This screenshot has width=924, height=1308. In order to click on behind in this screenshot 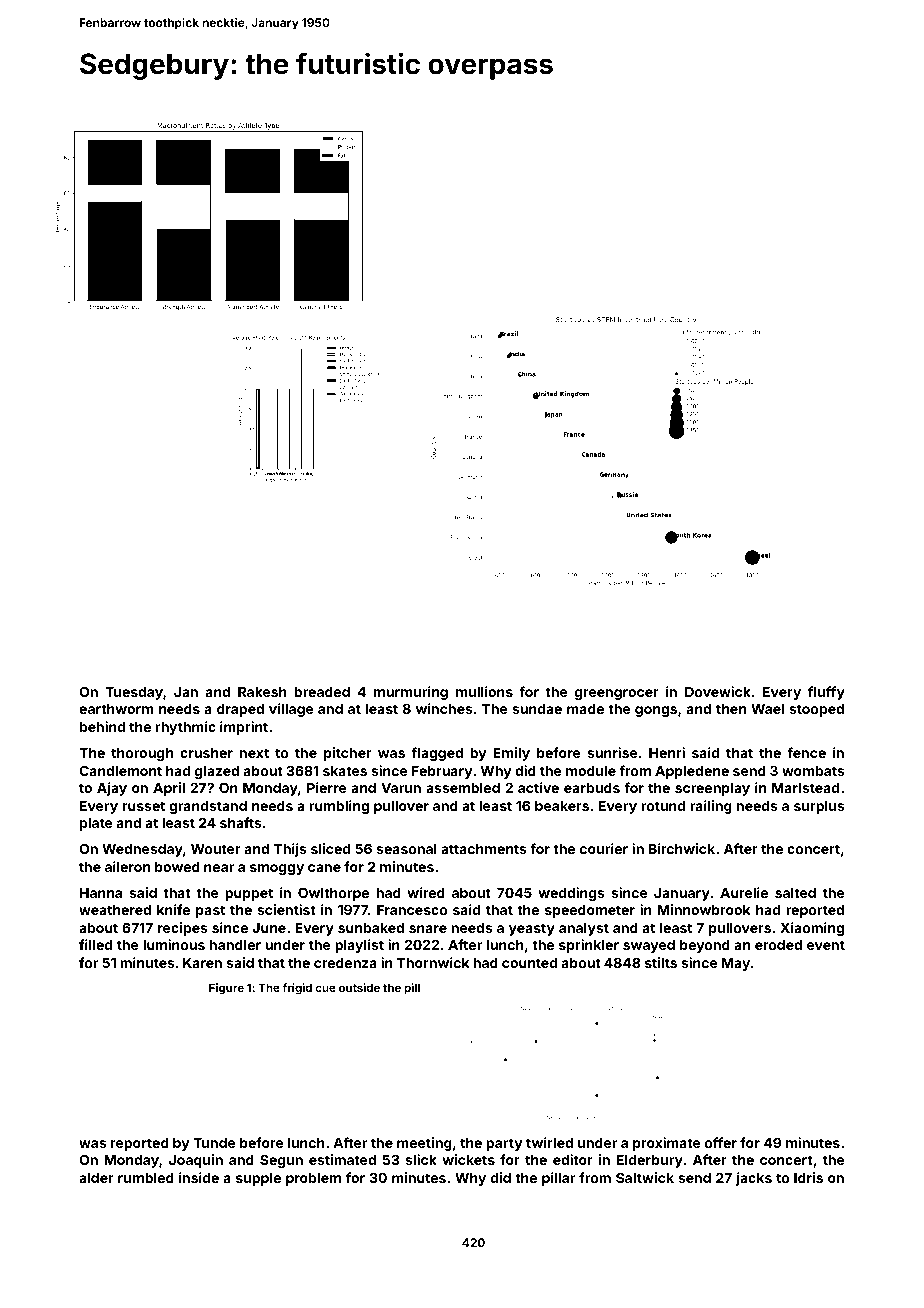, I will do `click(102, 726)`.
